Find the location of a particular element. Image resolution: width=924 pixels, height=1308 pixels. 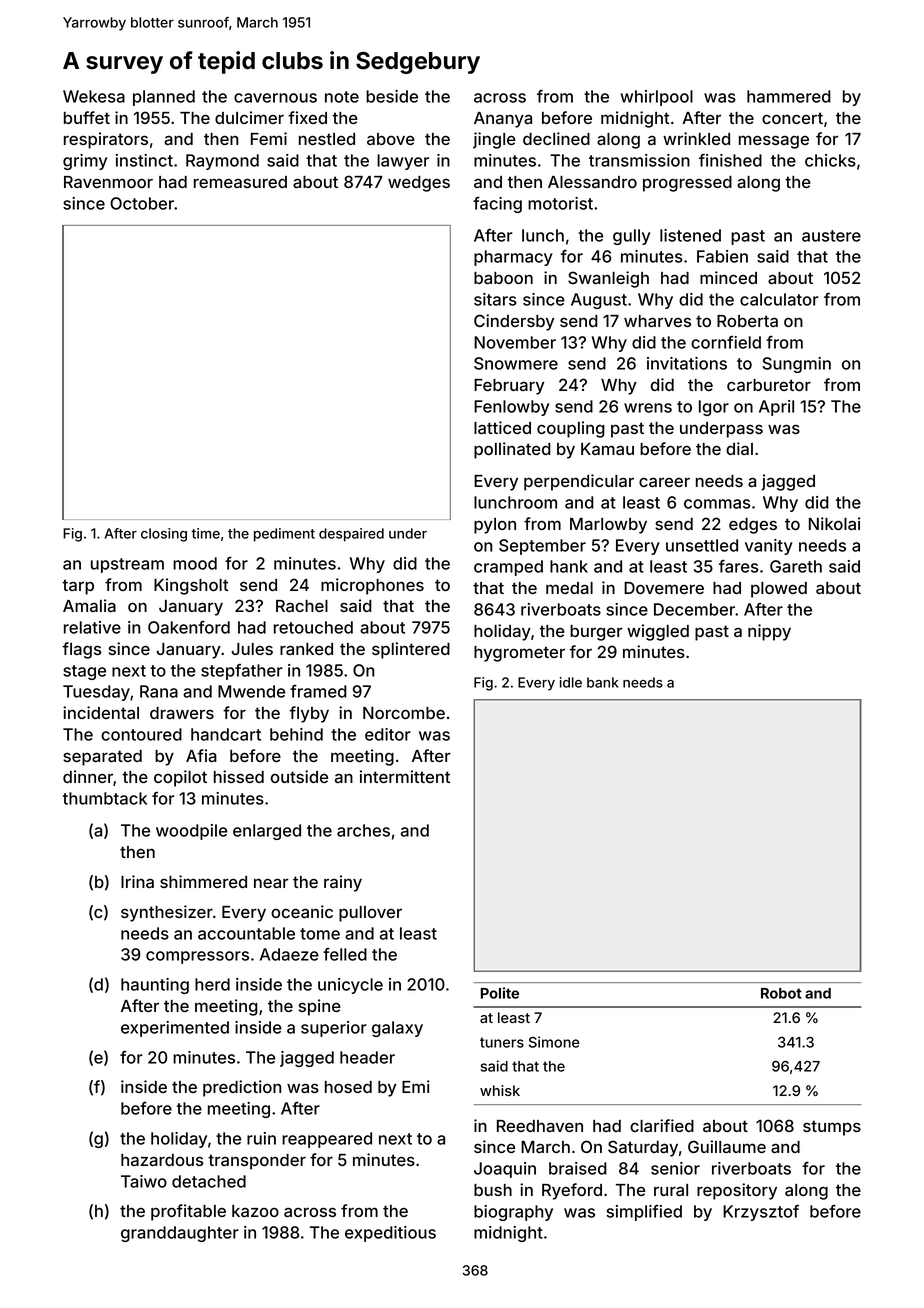

haunting is located at coordinates (155, 986).
